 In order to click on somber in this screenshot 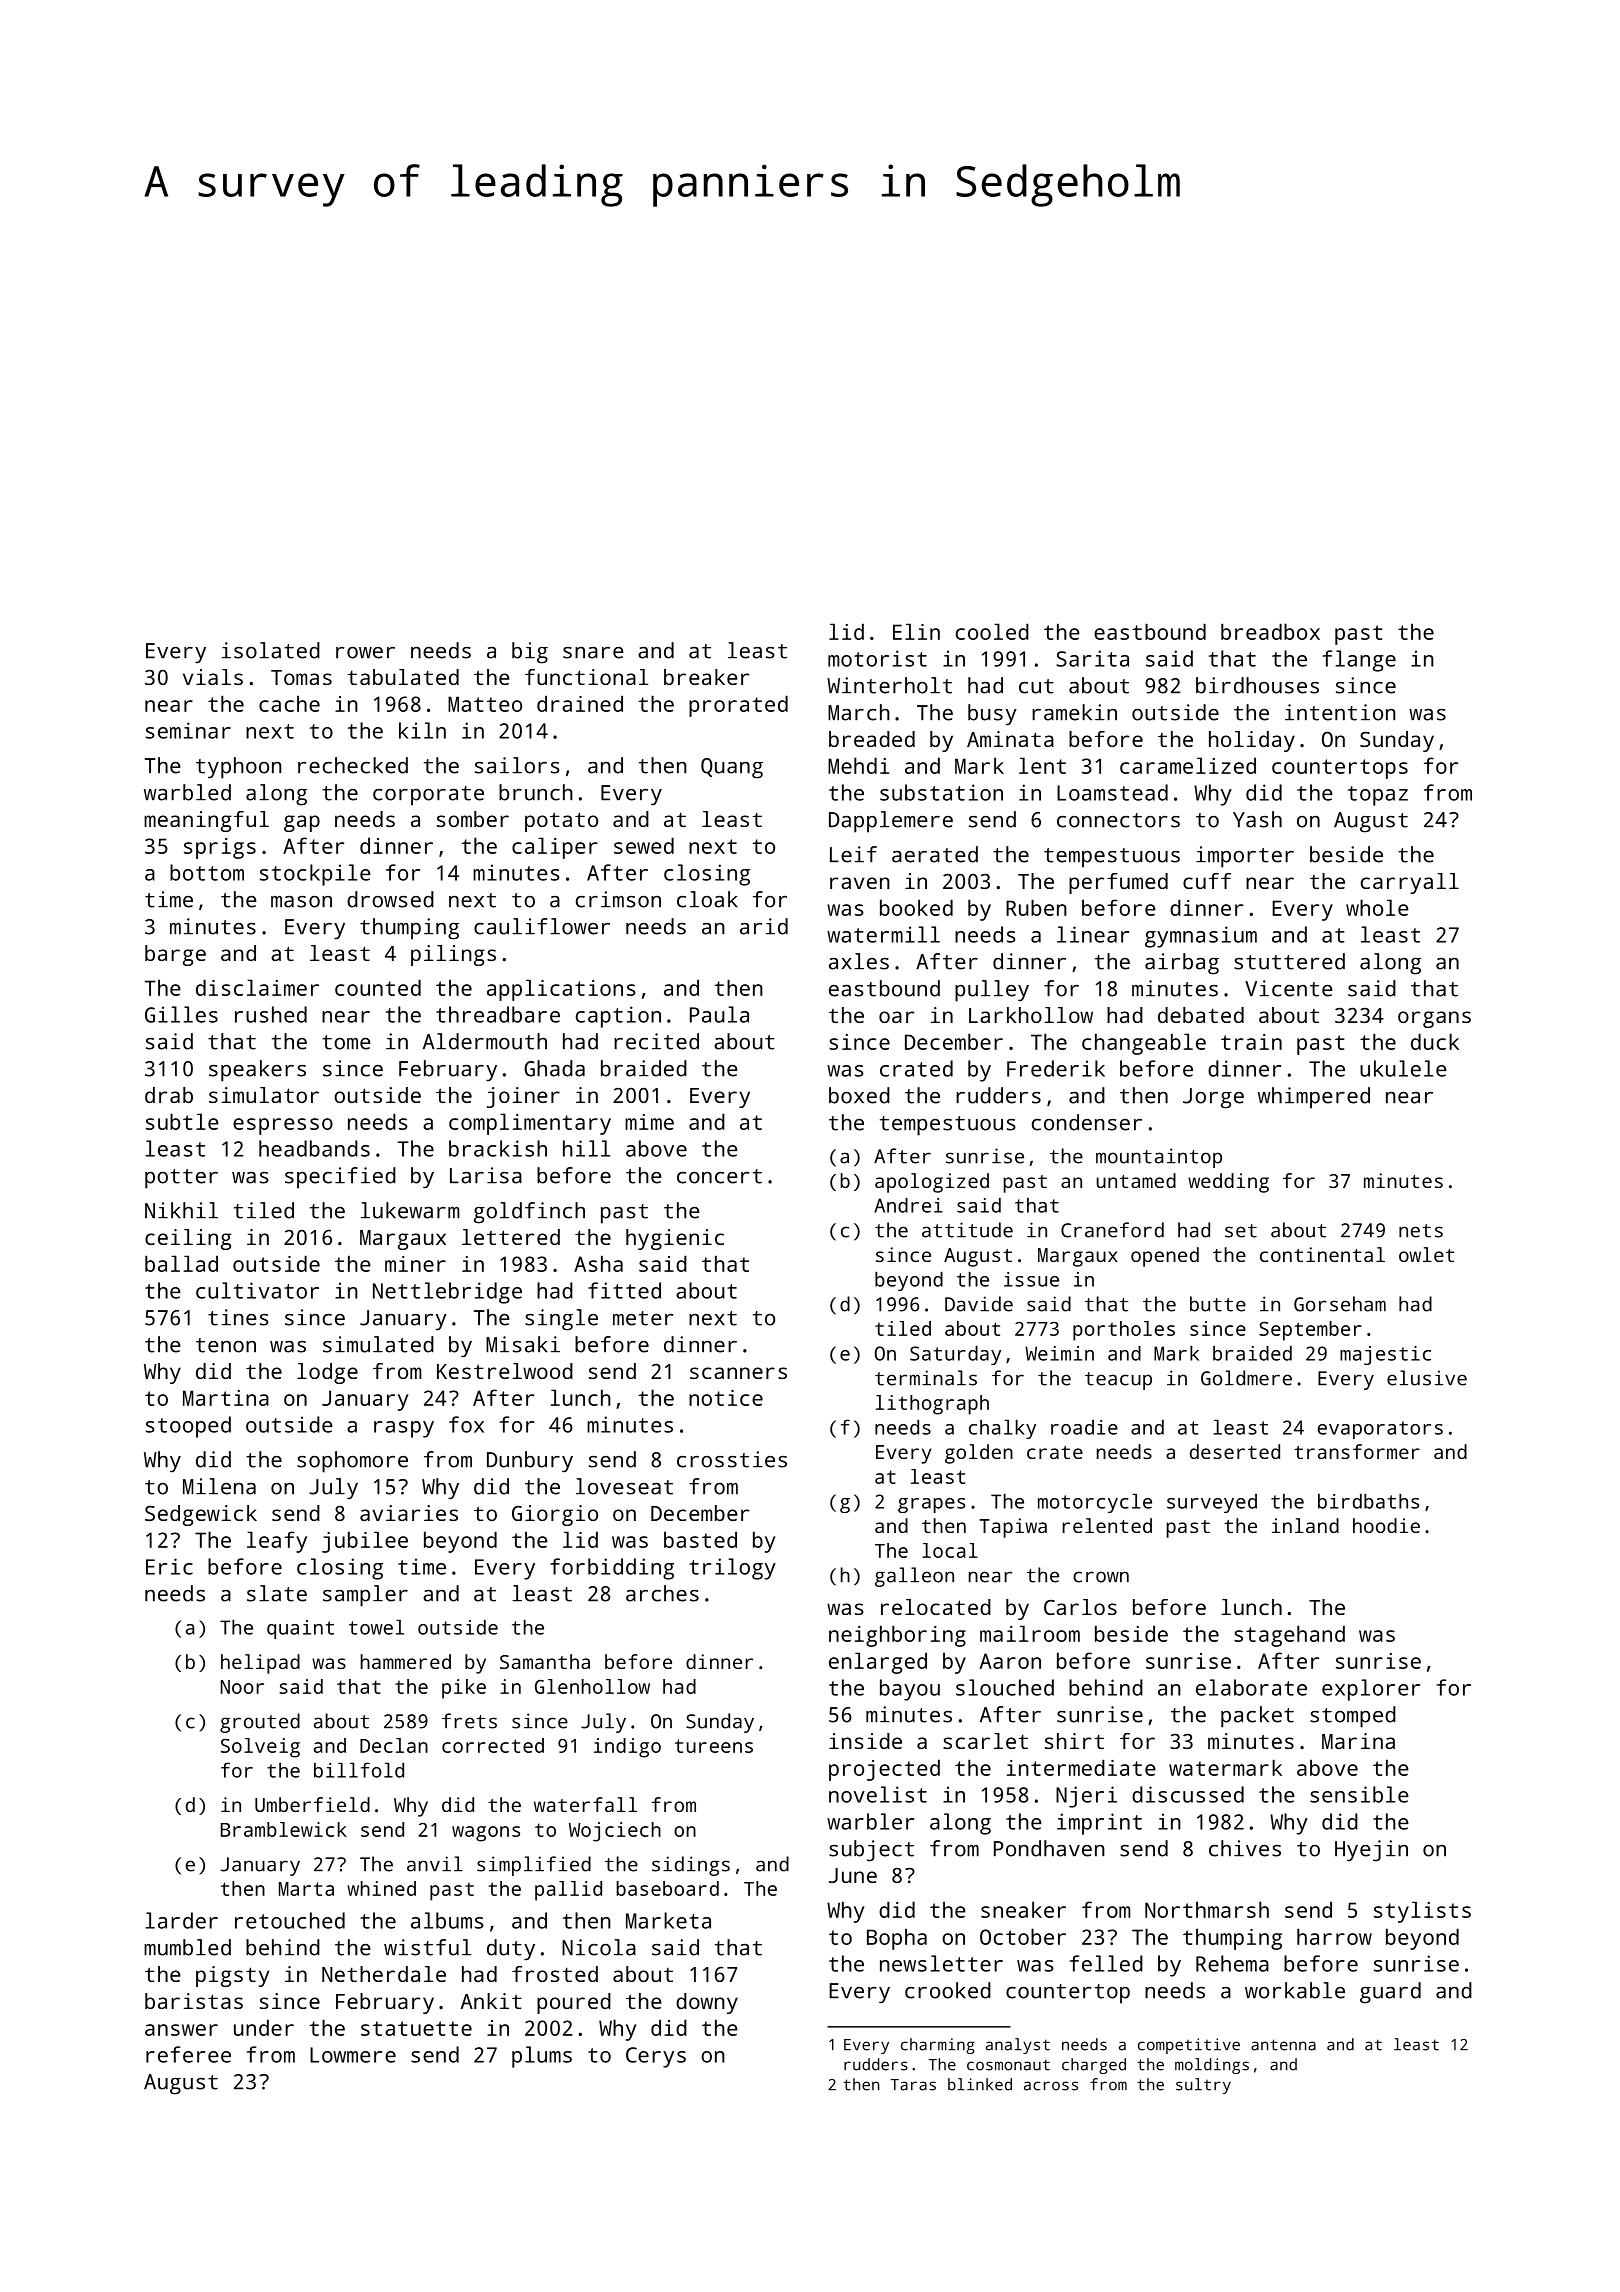, I will do `click(473, 819)`.
